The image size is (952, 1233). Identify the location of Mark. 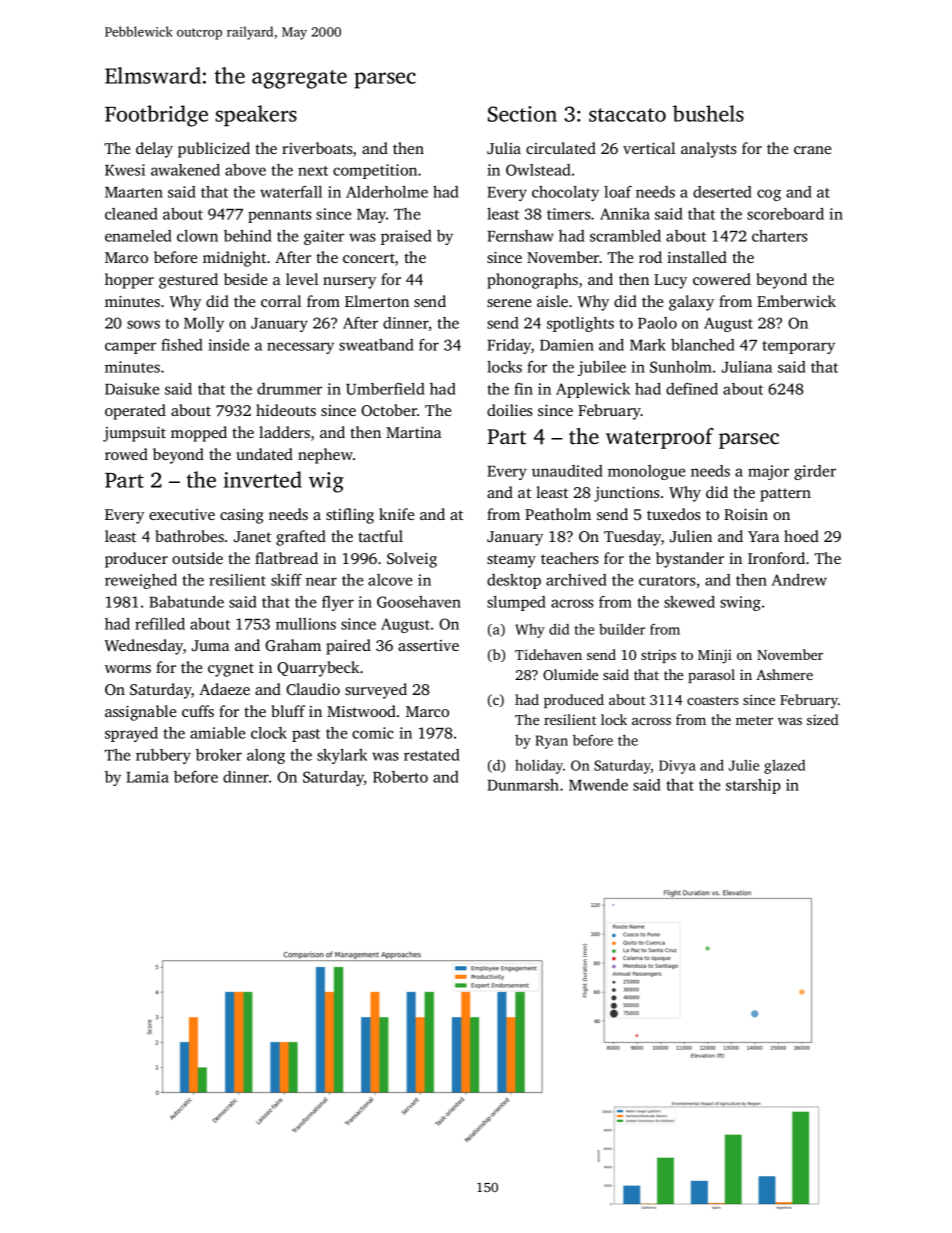
(648, 345).
